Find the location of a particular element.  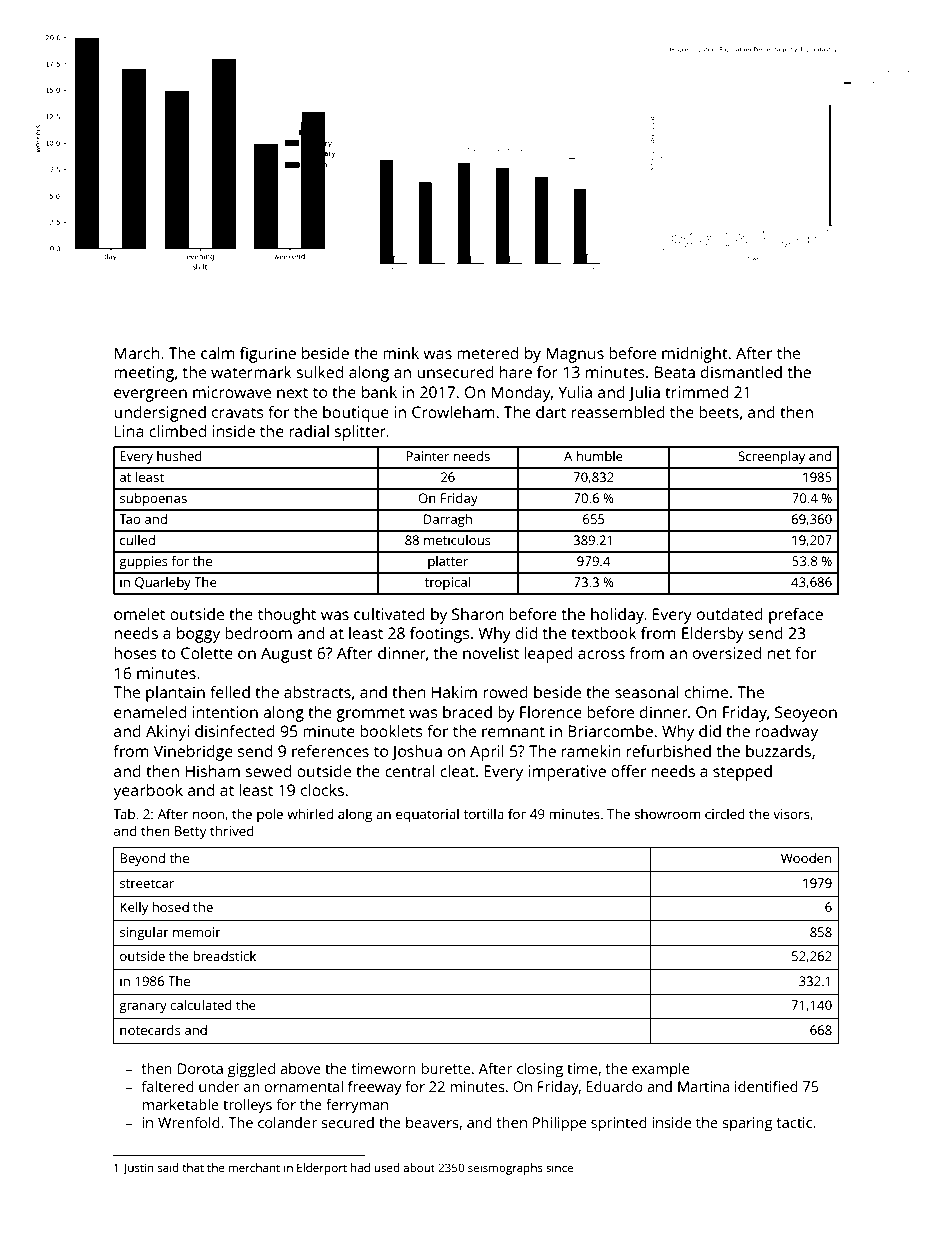

plantain is located at coordinates (175, 694).
